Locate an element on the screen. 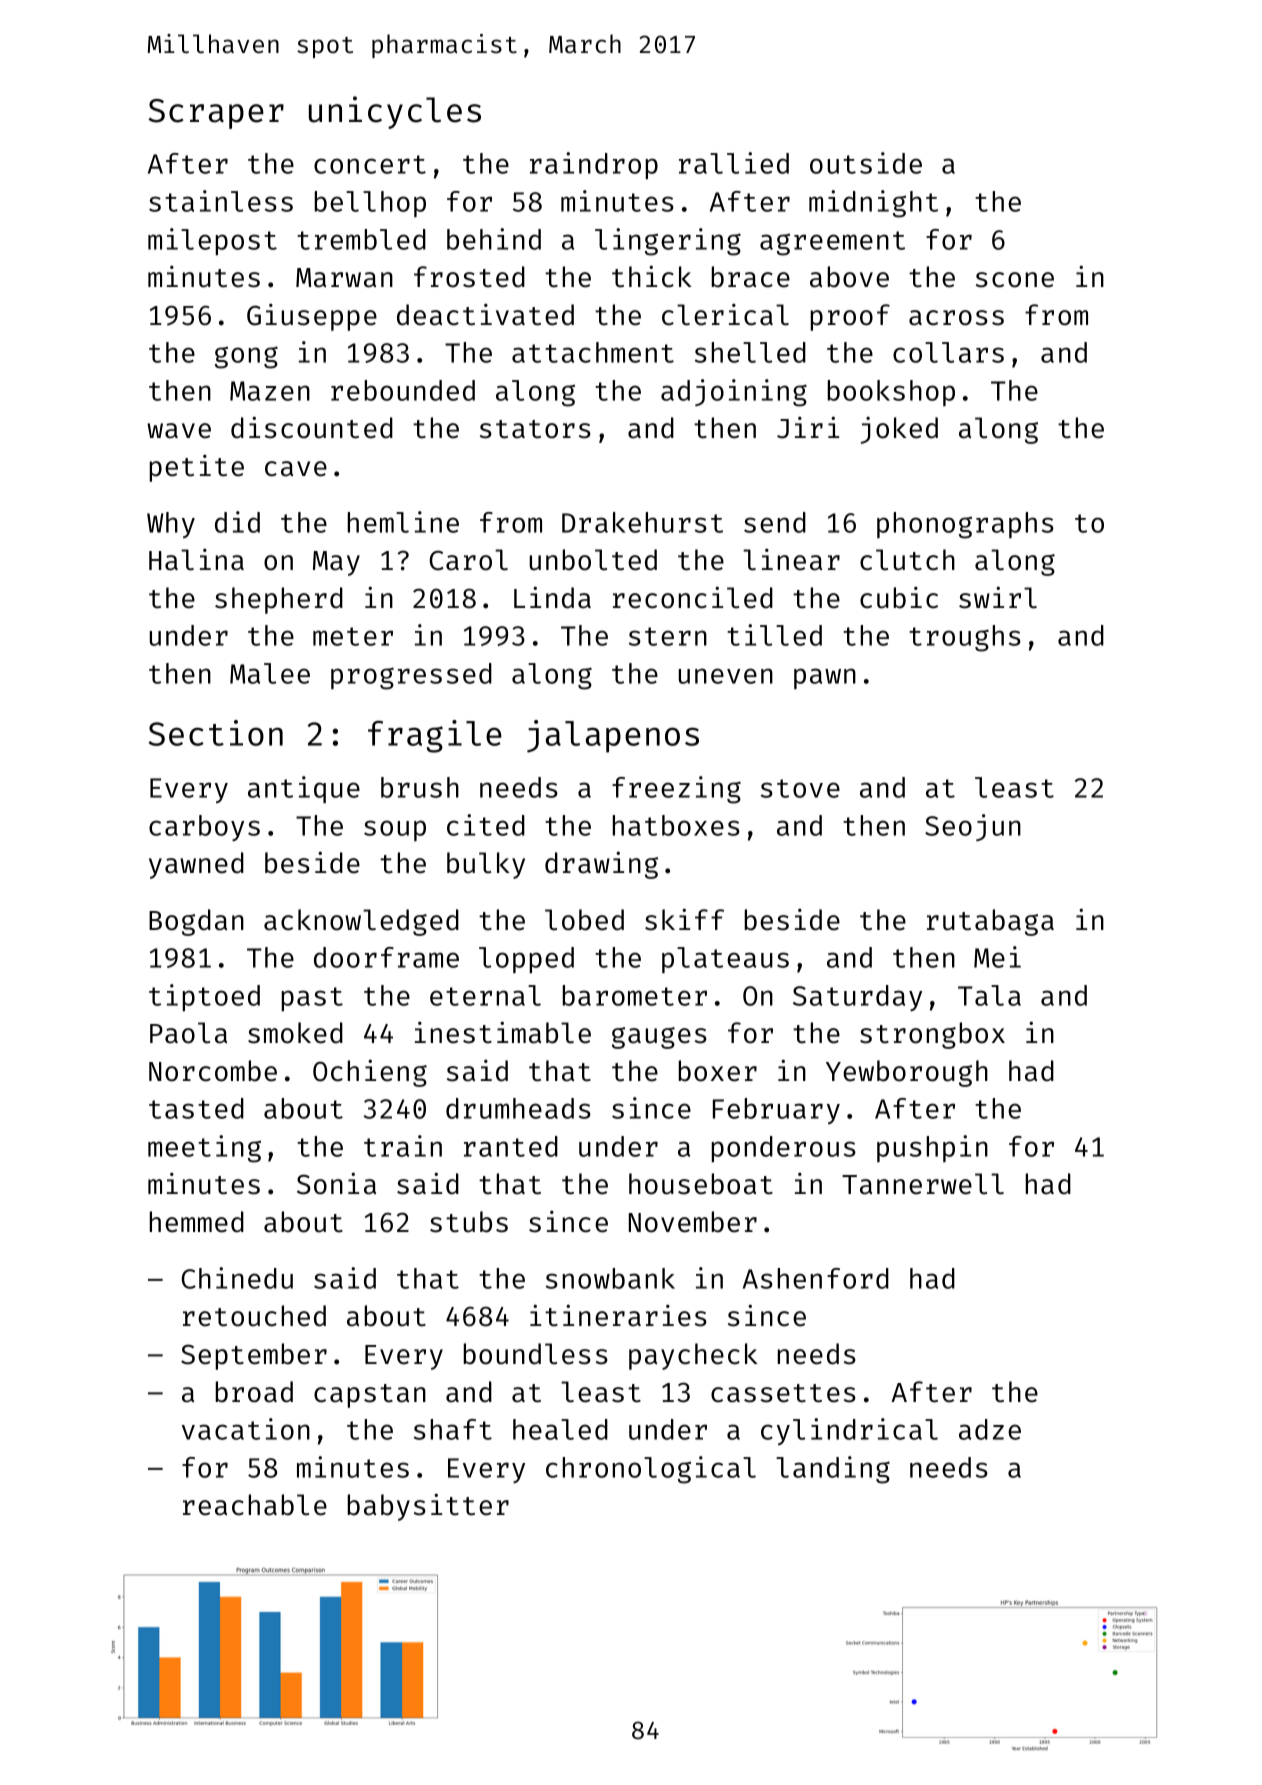  unicycles is located at coordinates (395, 112).
